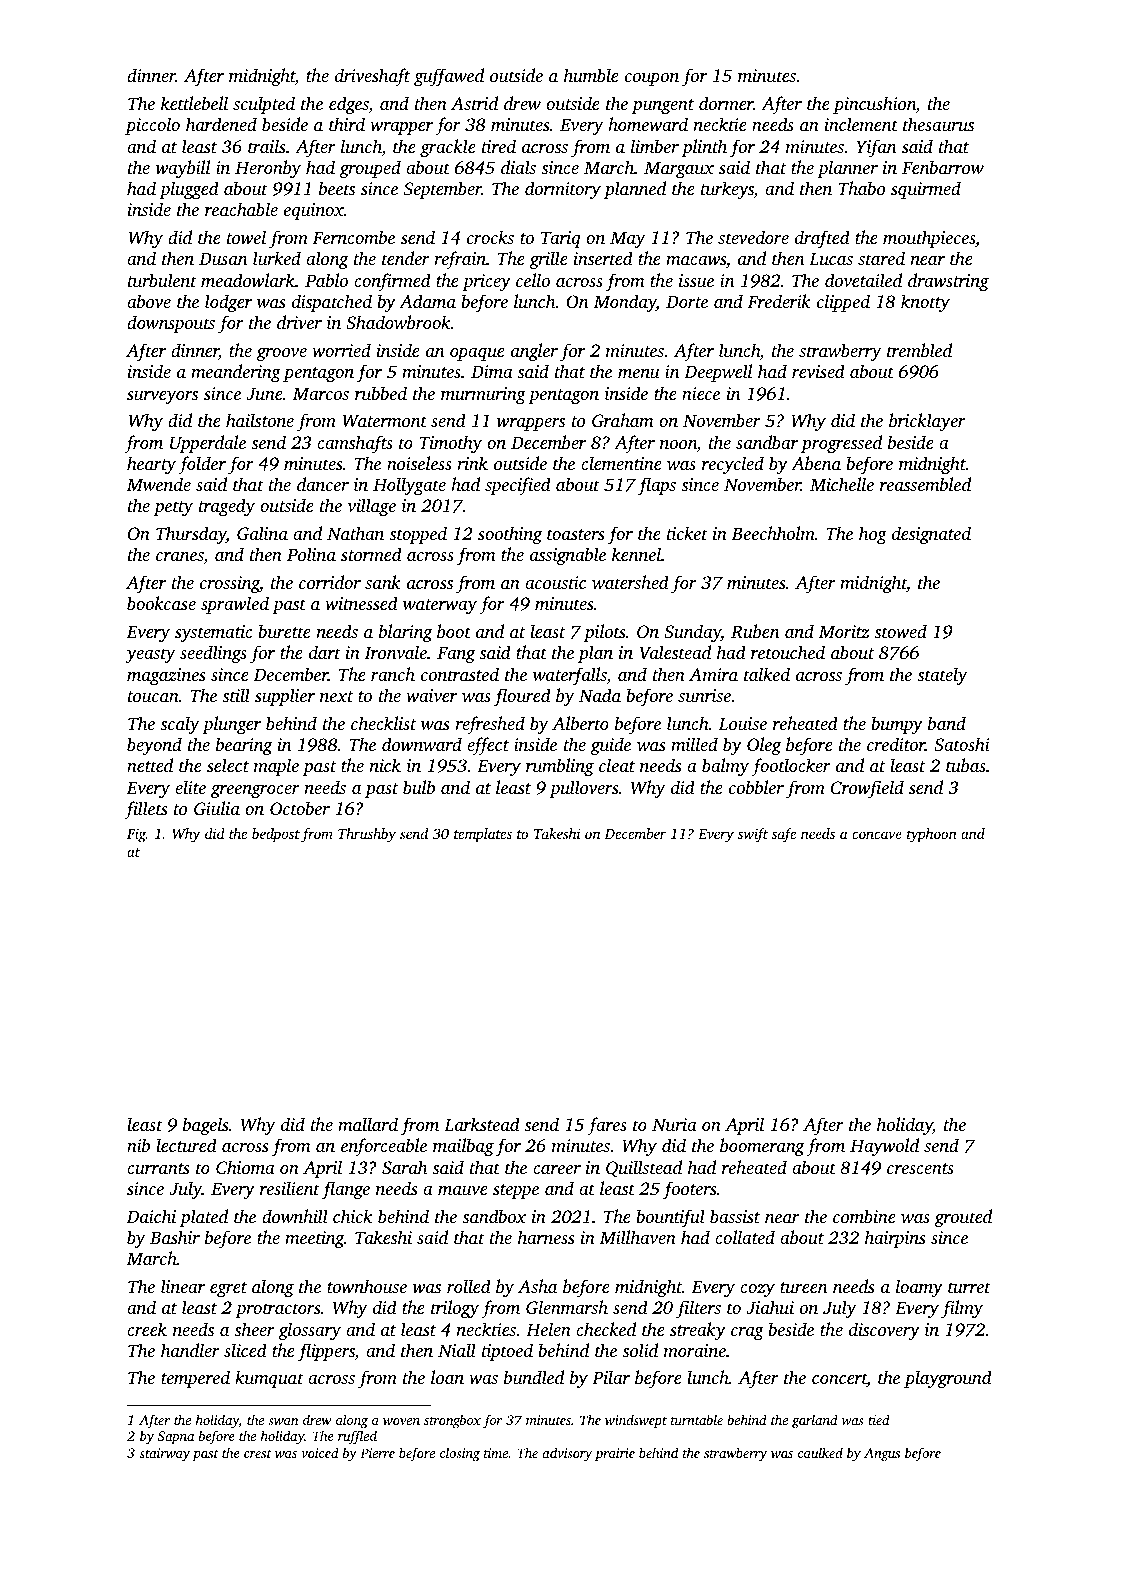  I want to click on tired, so click(499, 146).
